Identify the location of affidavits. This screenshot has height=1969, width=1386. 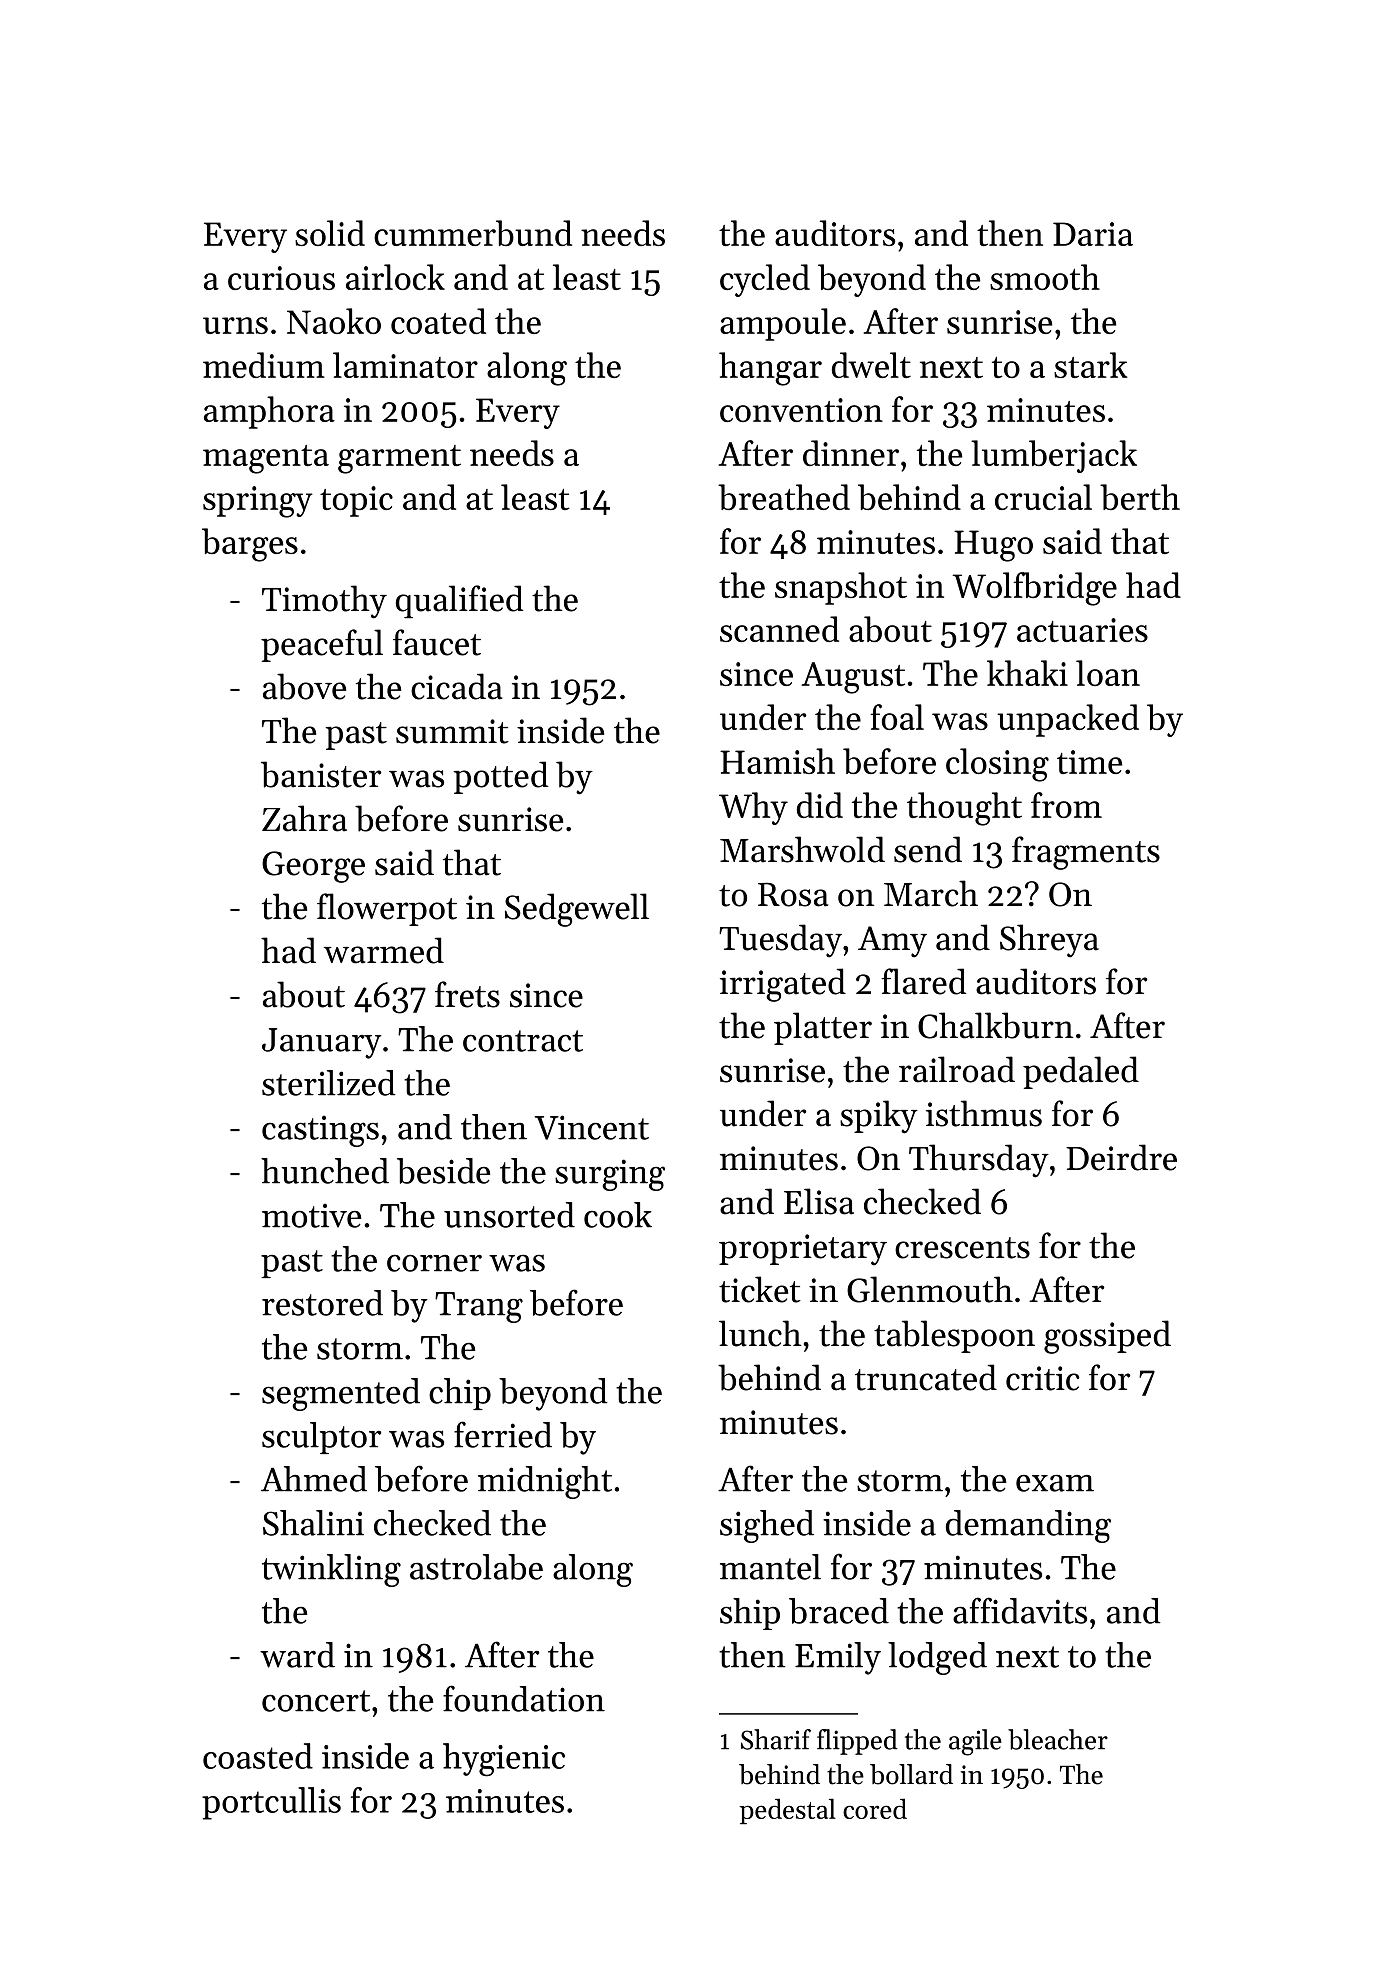
(1020, 1610).
